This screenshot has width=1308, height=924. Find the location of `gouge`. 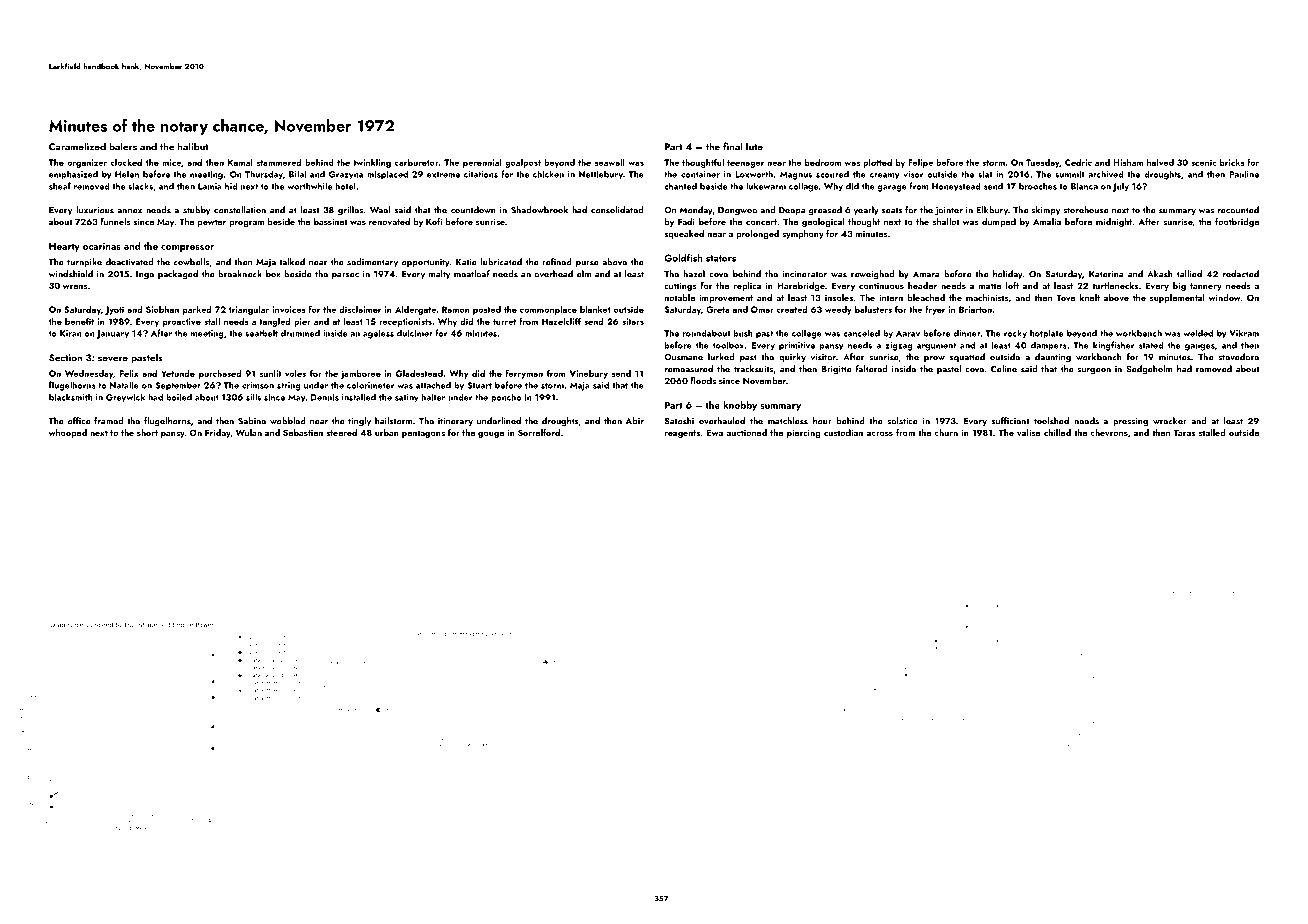

gouge is located at coordinates (491, 435).
